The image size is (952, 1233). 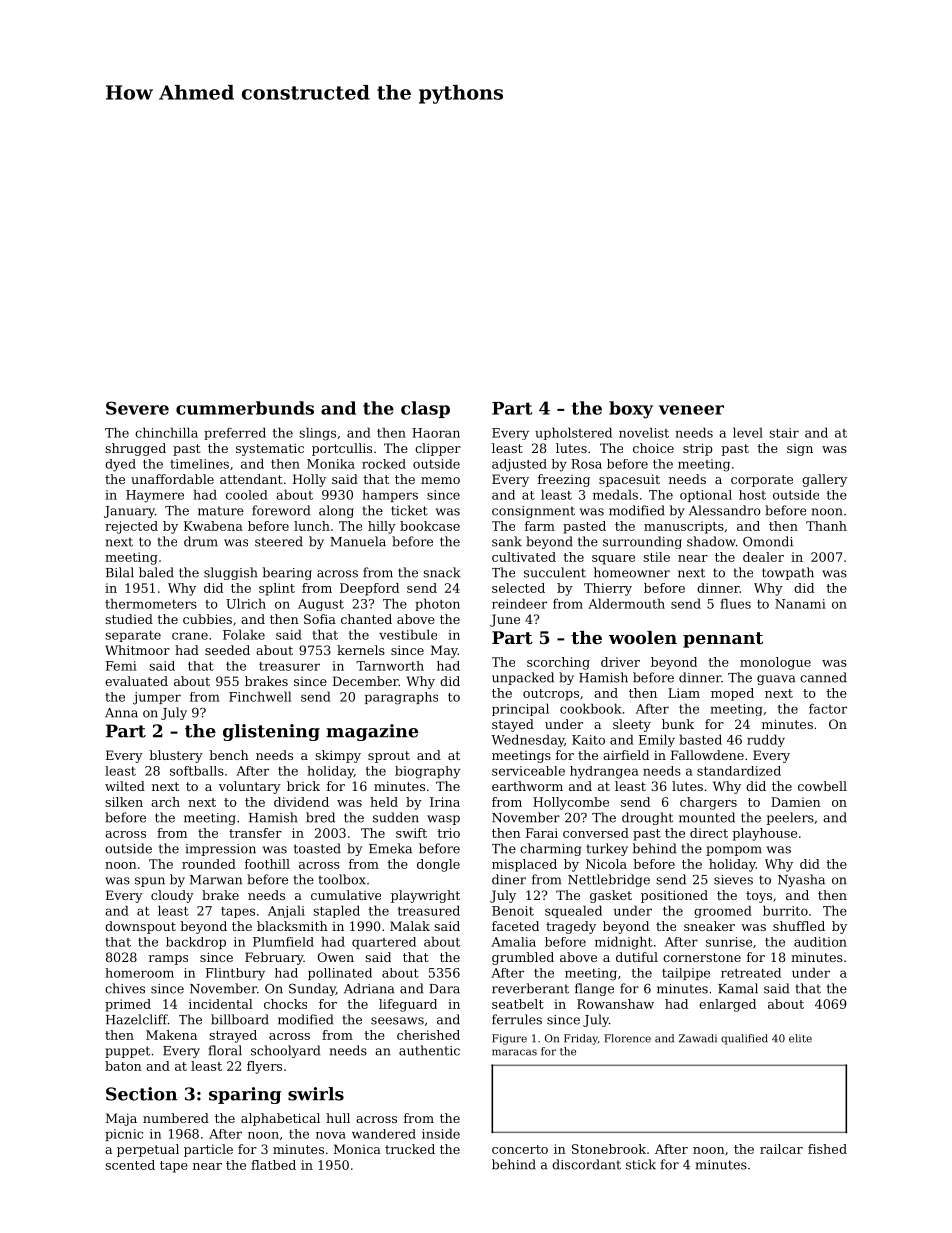 I want to click on sank, so click(x=507, y=541).
